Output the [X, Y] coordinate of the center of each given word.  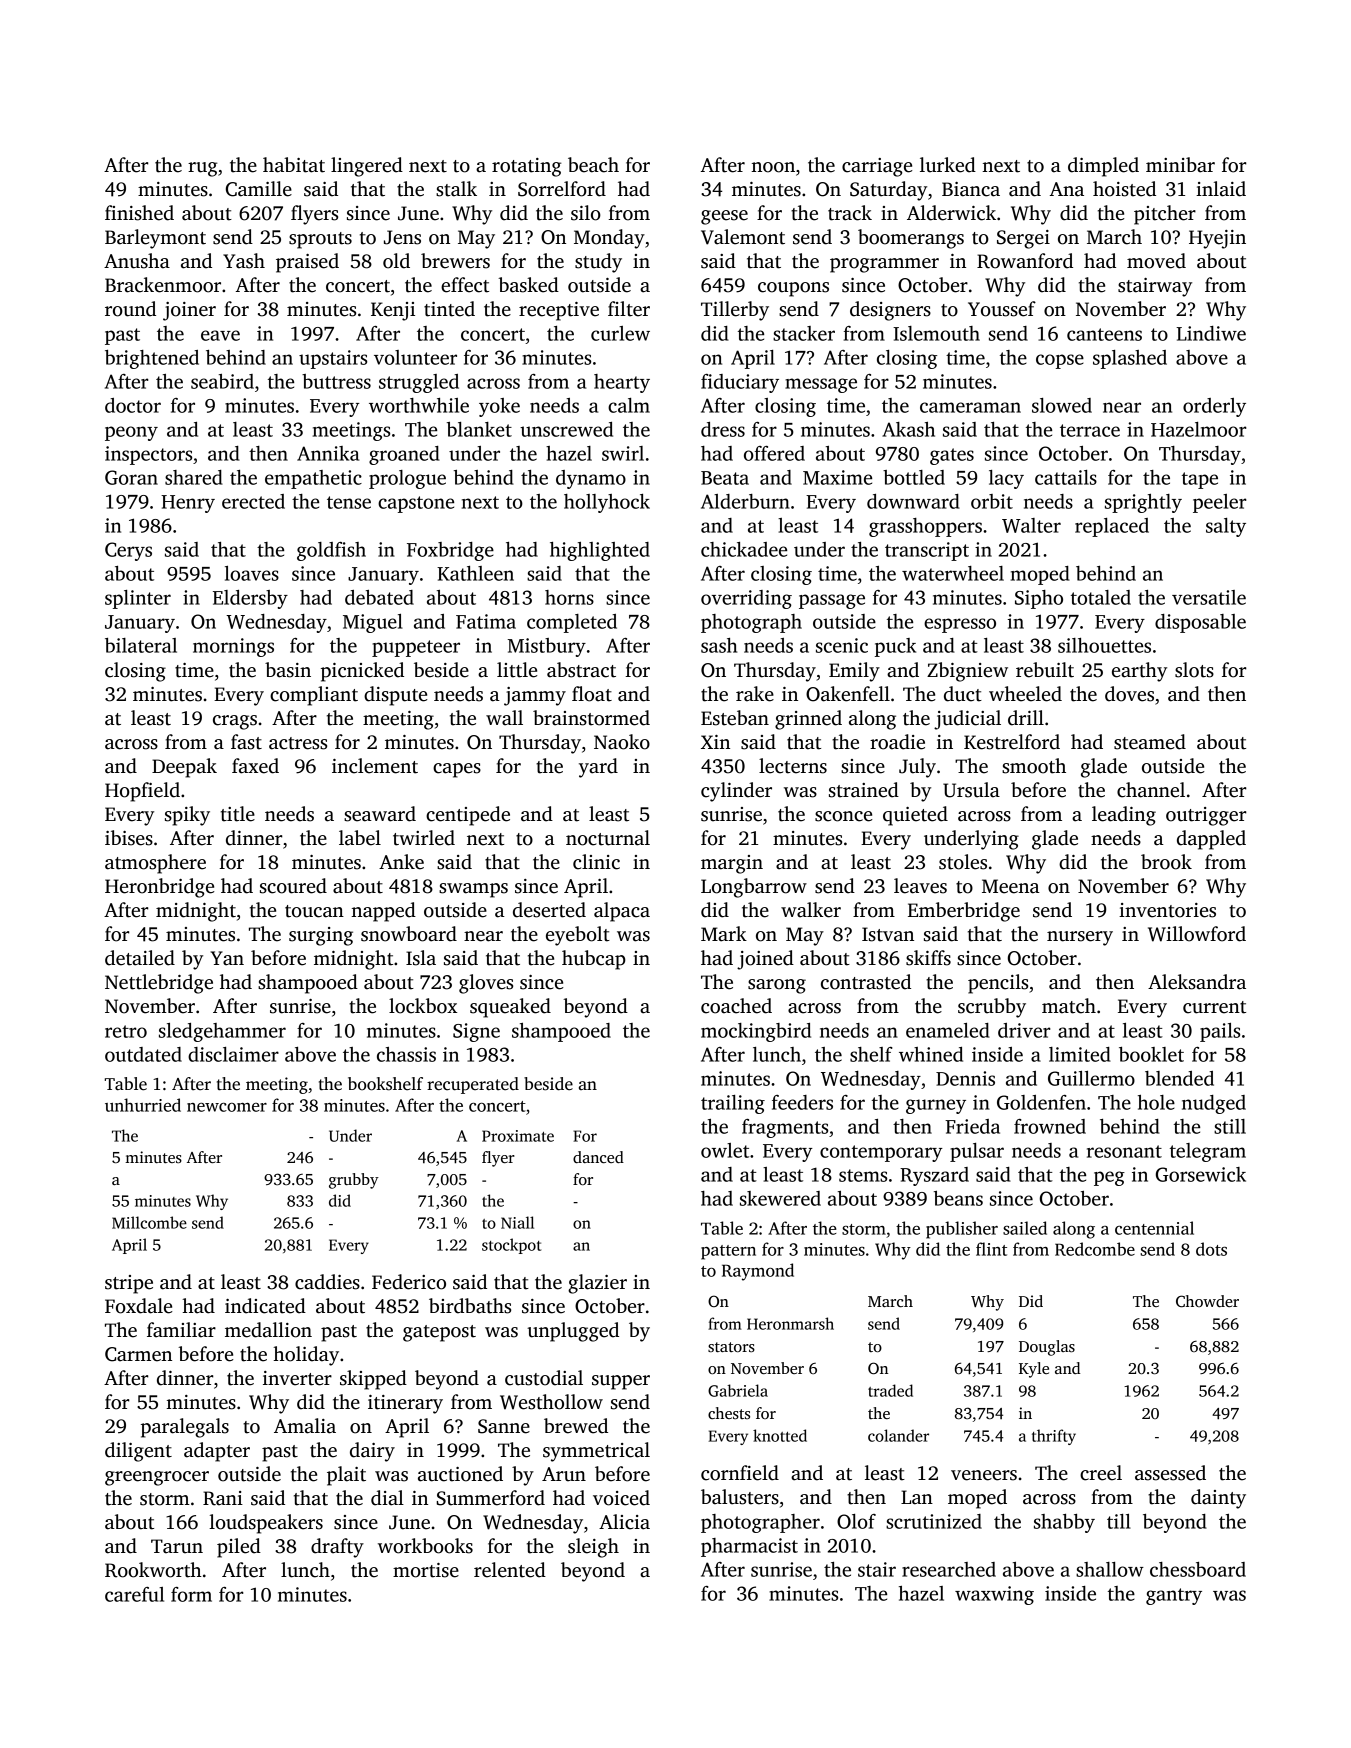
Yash [244, 261]
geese [724, 217]
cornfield [740, 1473]
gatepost [439, 1333]
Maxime [837, 477]
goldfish [331, 551]
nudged [1214, 1104]
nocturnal [608, 838]
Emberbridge [964, 912]
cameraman [970, 407]
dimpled [1103, 167]
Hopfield [142, 792]
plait [346, 1476]
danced [598, 1157]
